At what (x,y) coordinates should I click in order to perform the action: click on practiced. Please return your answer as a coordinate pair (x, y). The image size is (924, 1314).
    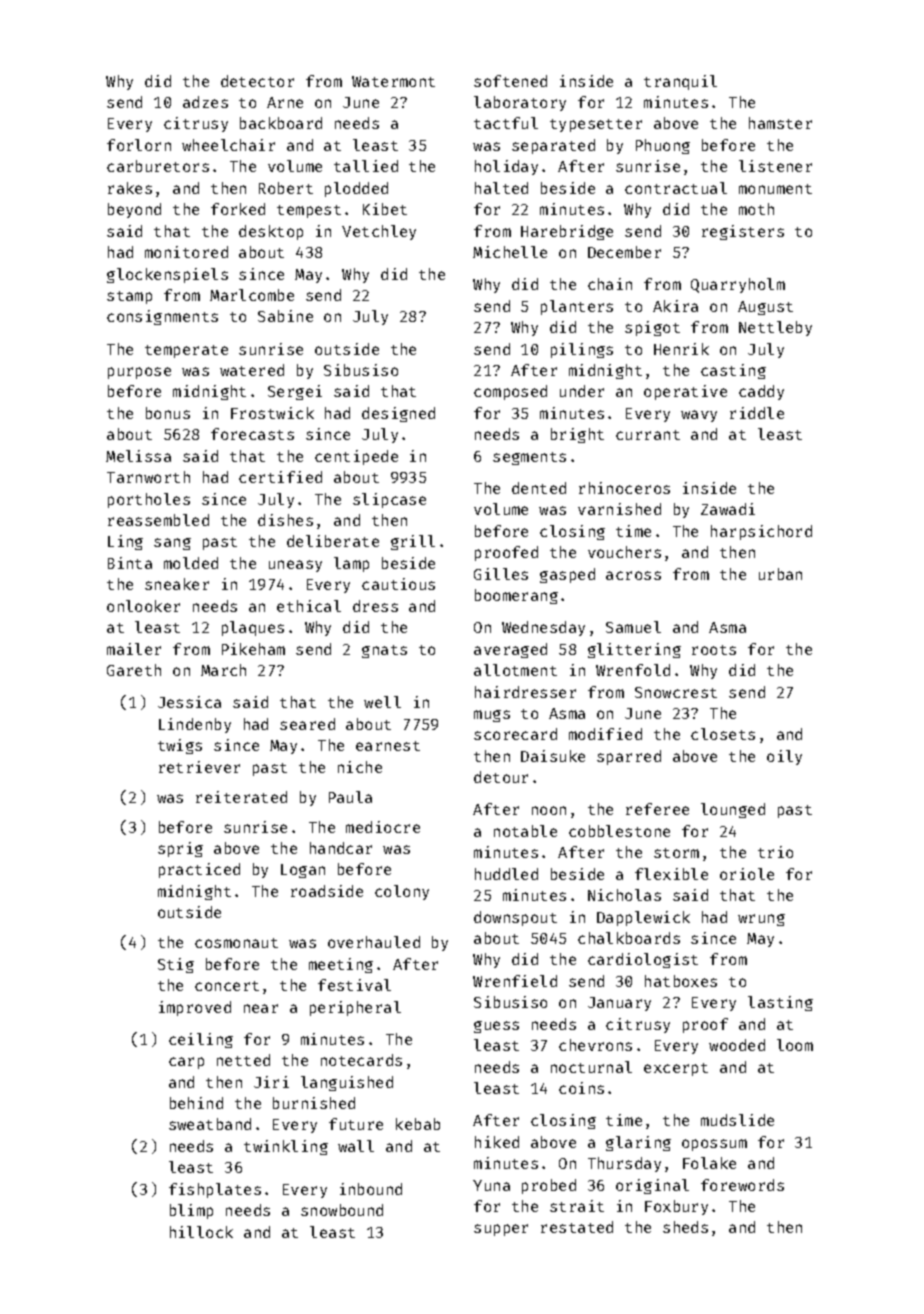
    Looking at the image, I should click on (199, 870).
